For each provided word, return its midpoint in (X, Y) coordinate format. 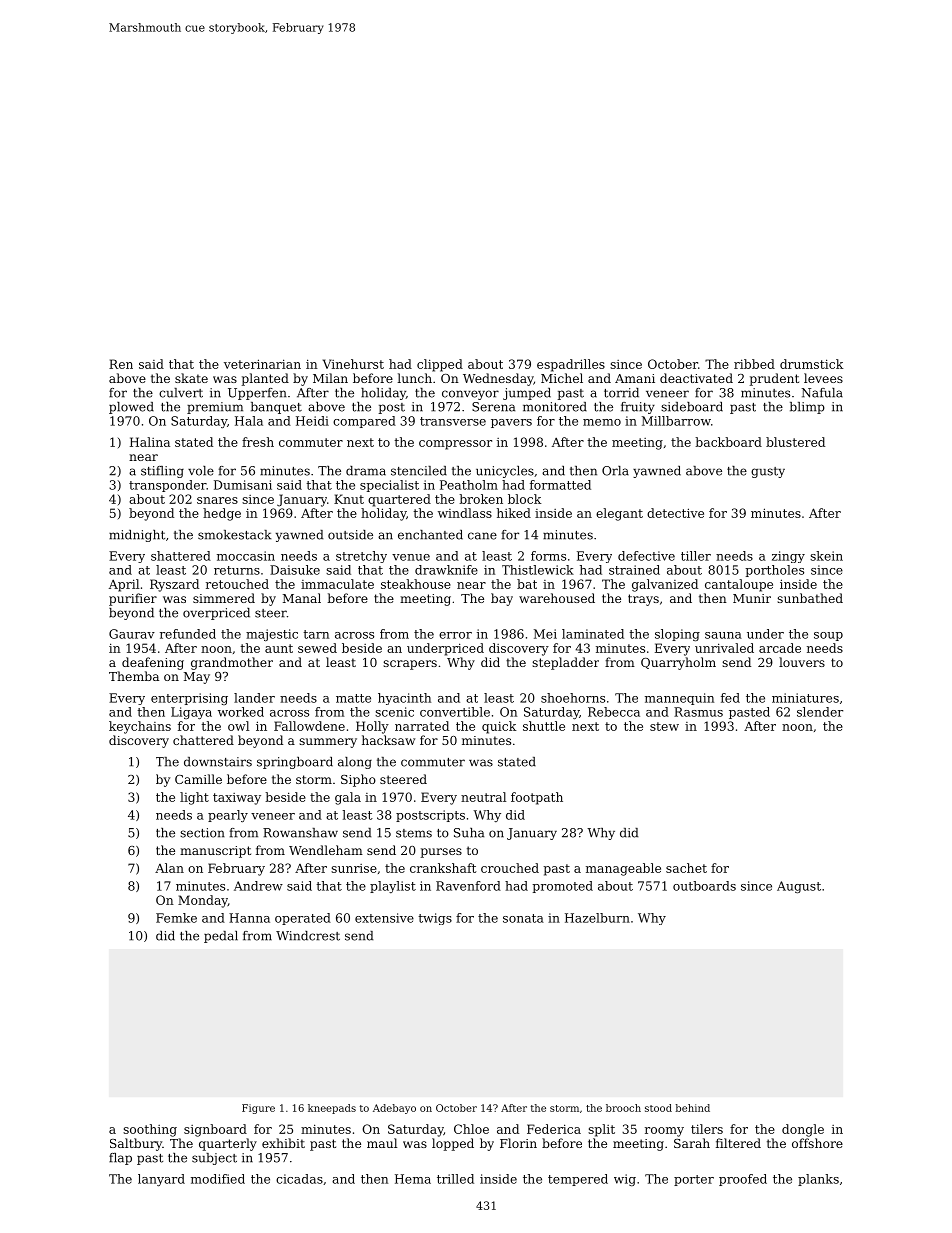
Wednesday (498, 379)
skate (191, 378)
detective (675, 513)
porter (694, 1180)
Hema (413, 1179)
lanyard (161, 1180)
